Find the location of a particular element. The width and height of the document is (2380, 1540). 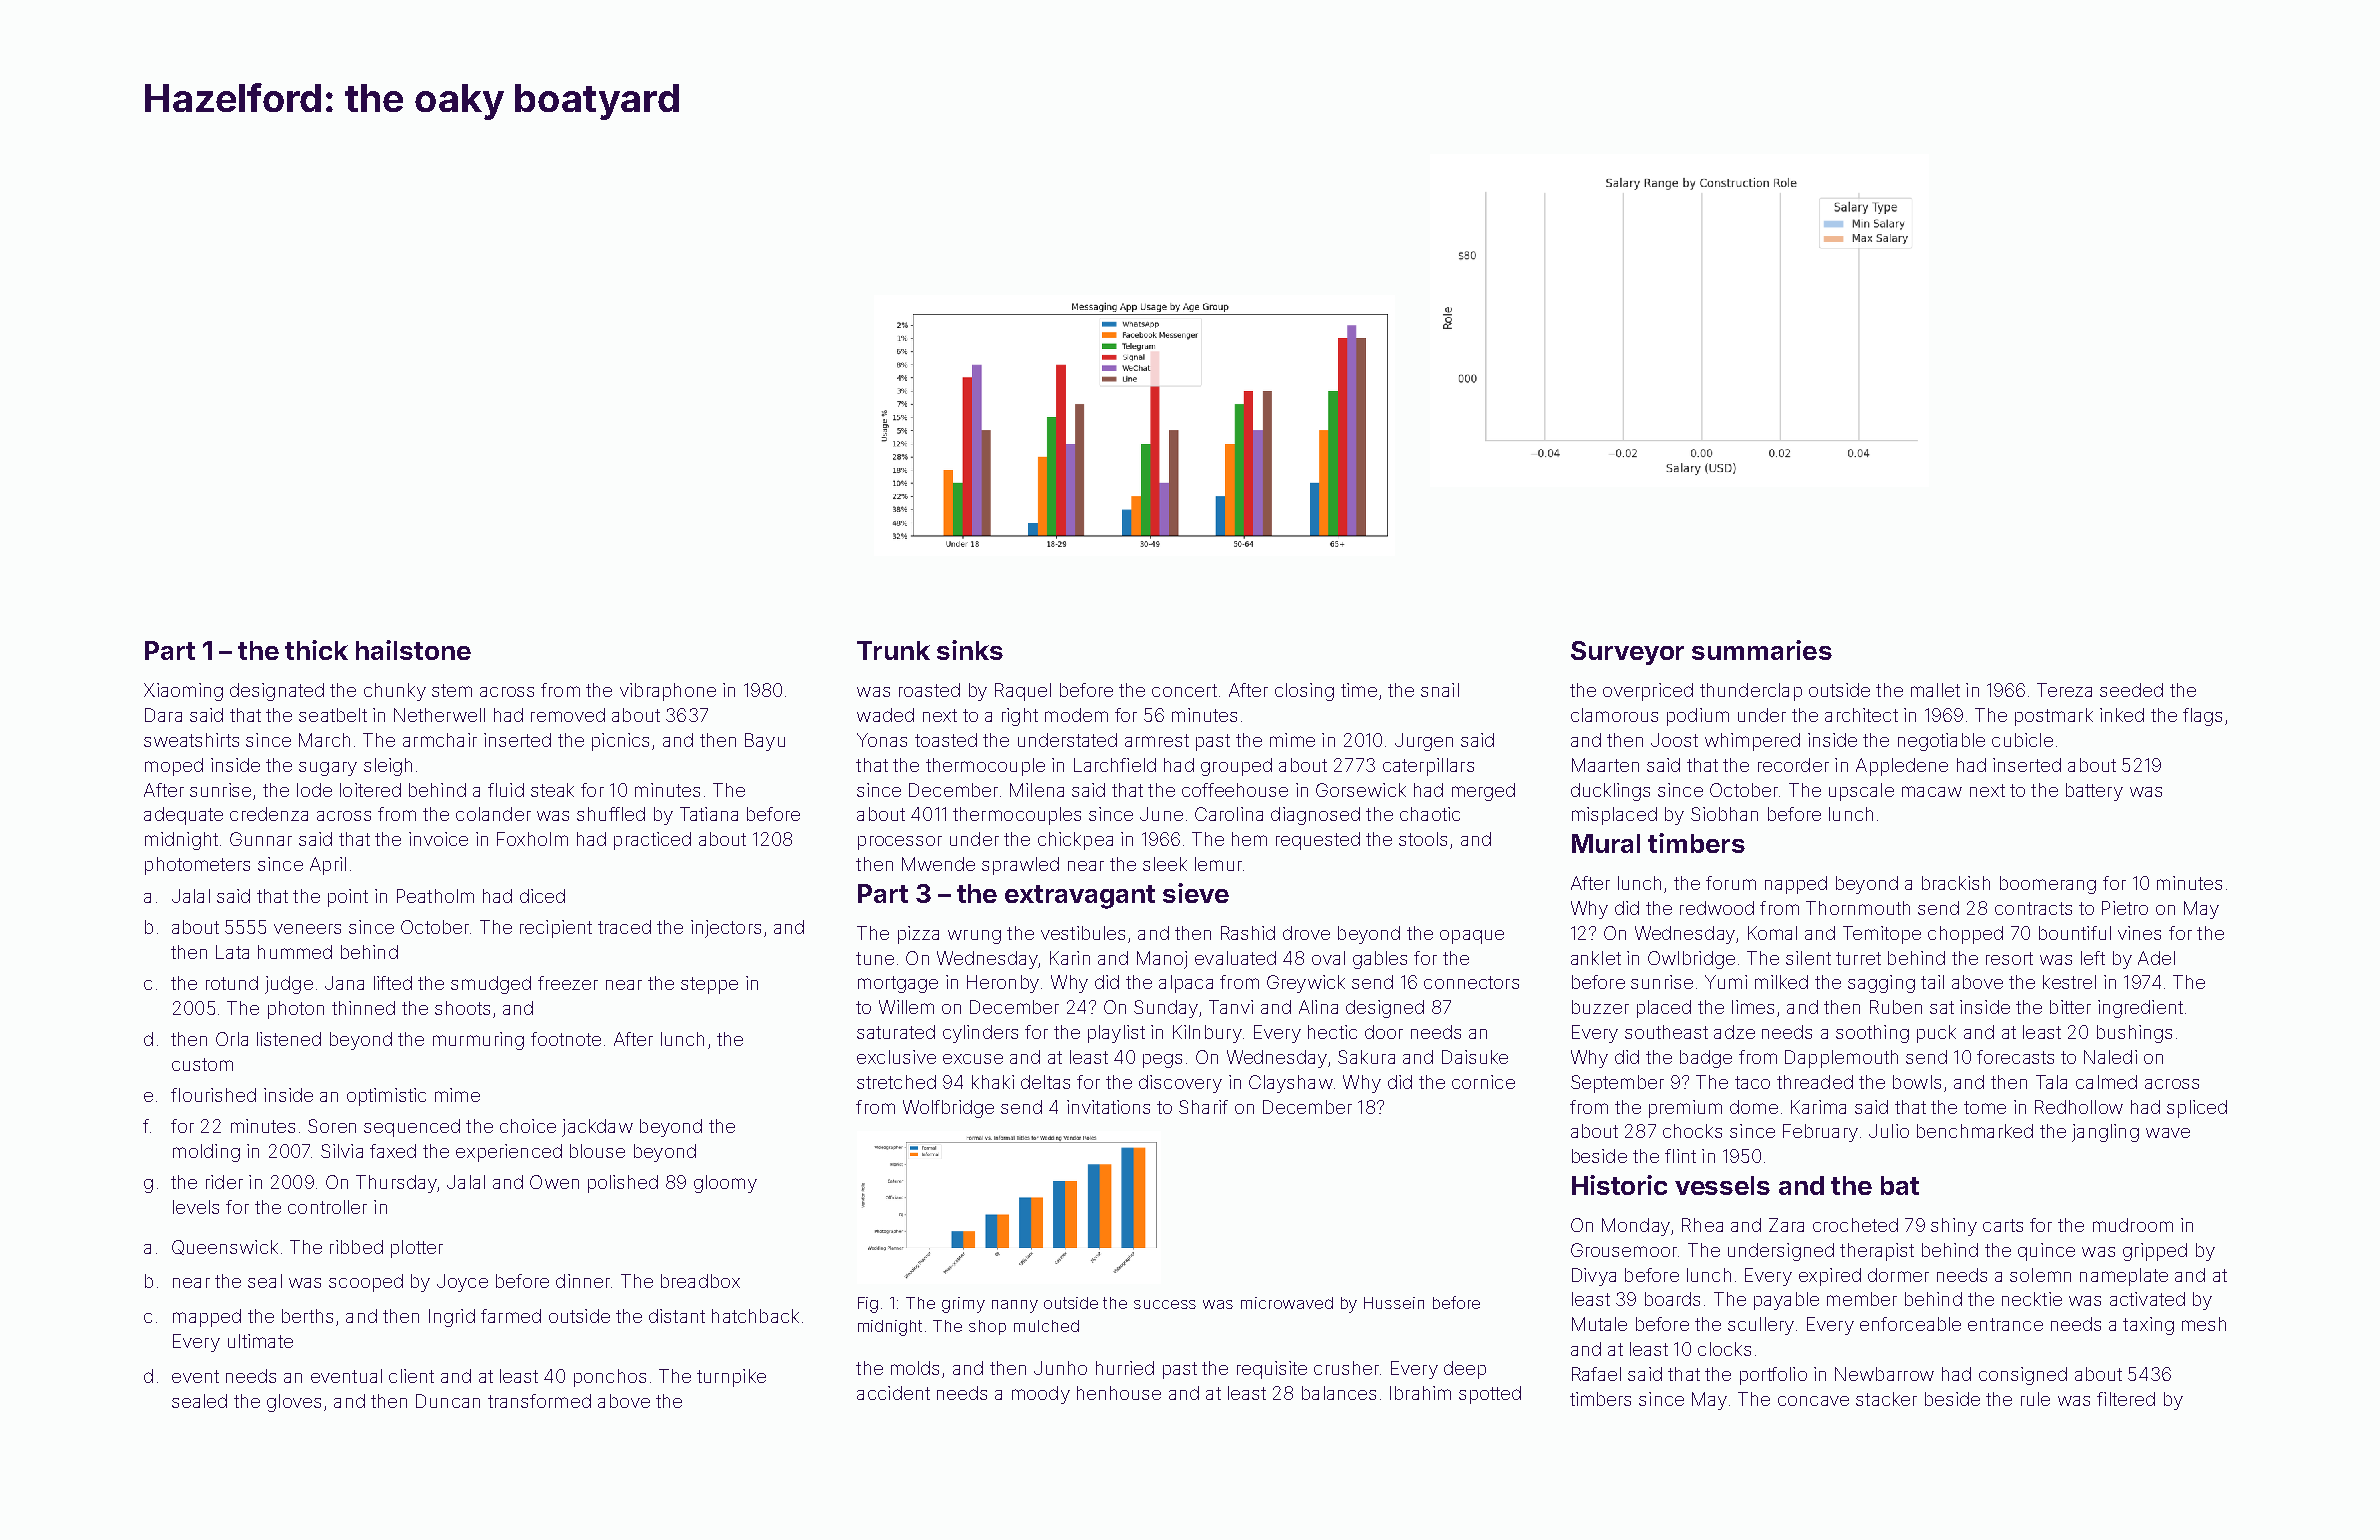

success is located at coordinates (1165, 1304).
